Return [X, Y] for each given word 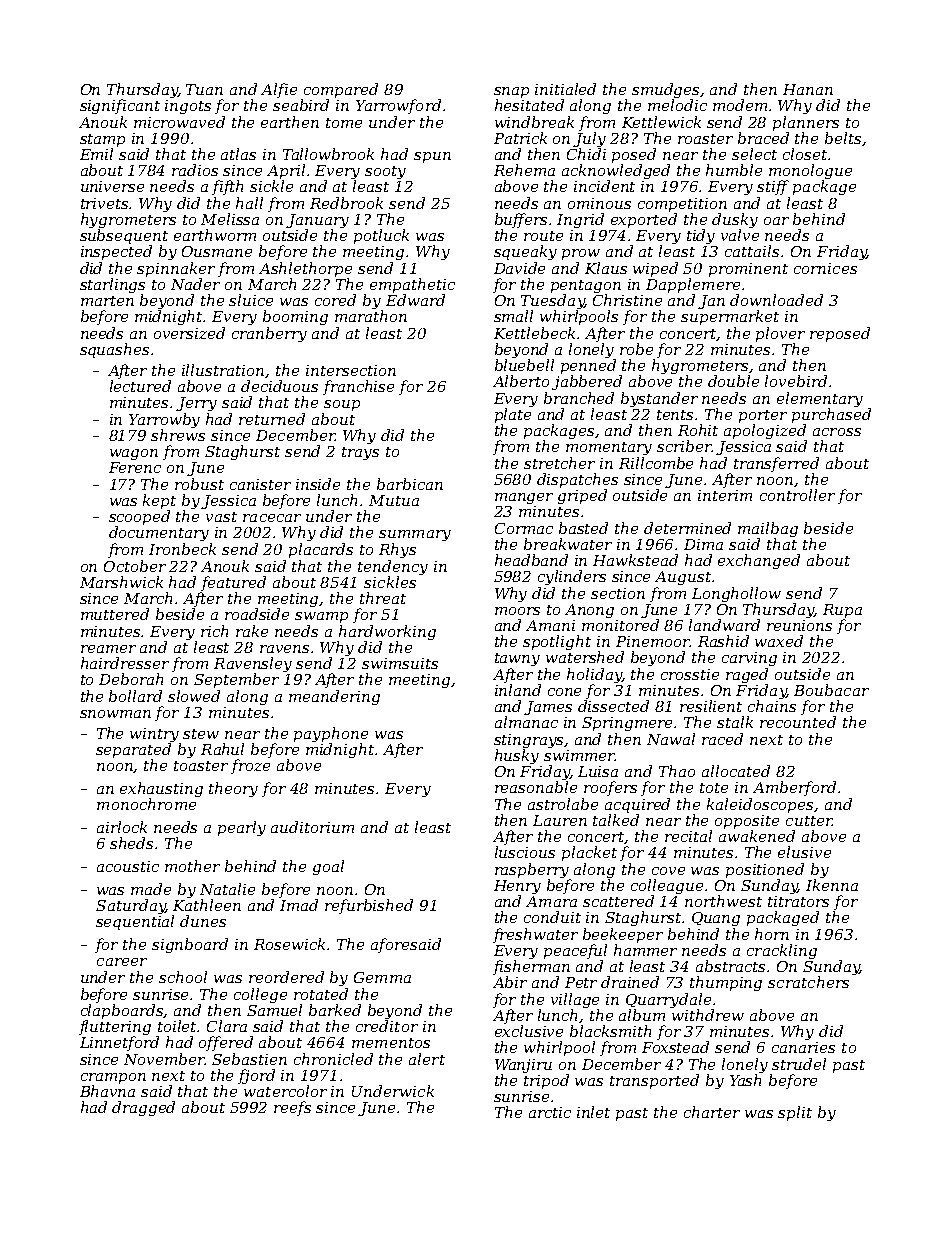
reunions [799, 625]
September [236, 680]
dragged [143, 1108]
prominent [748, 270]
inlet [593, 1112]
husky [517, 756]
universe [112, 186]
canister [260, 484]
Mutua [394, 500]
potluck [381, 236]
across [837, 432]
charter [712, 1112]
